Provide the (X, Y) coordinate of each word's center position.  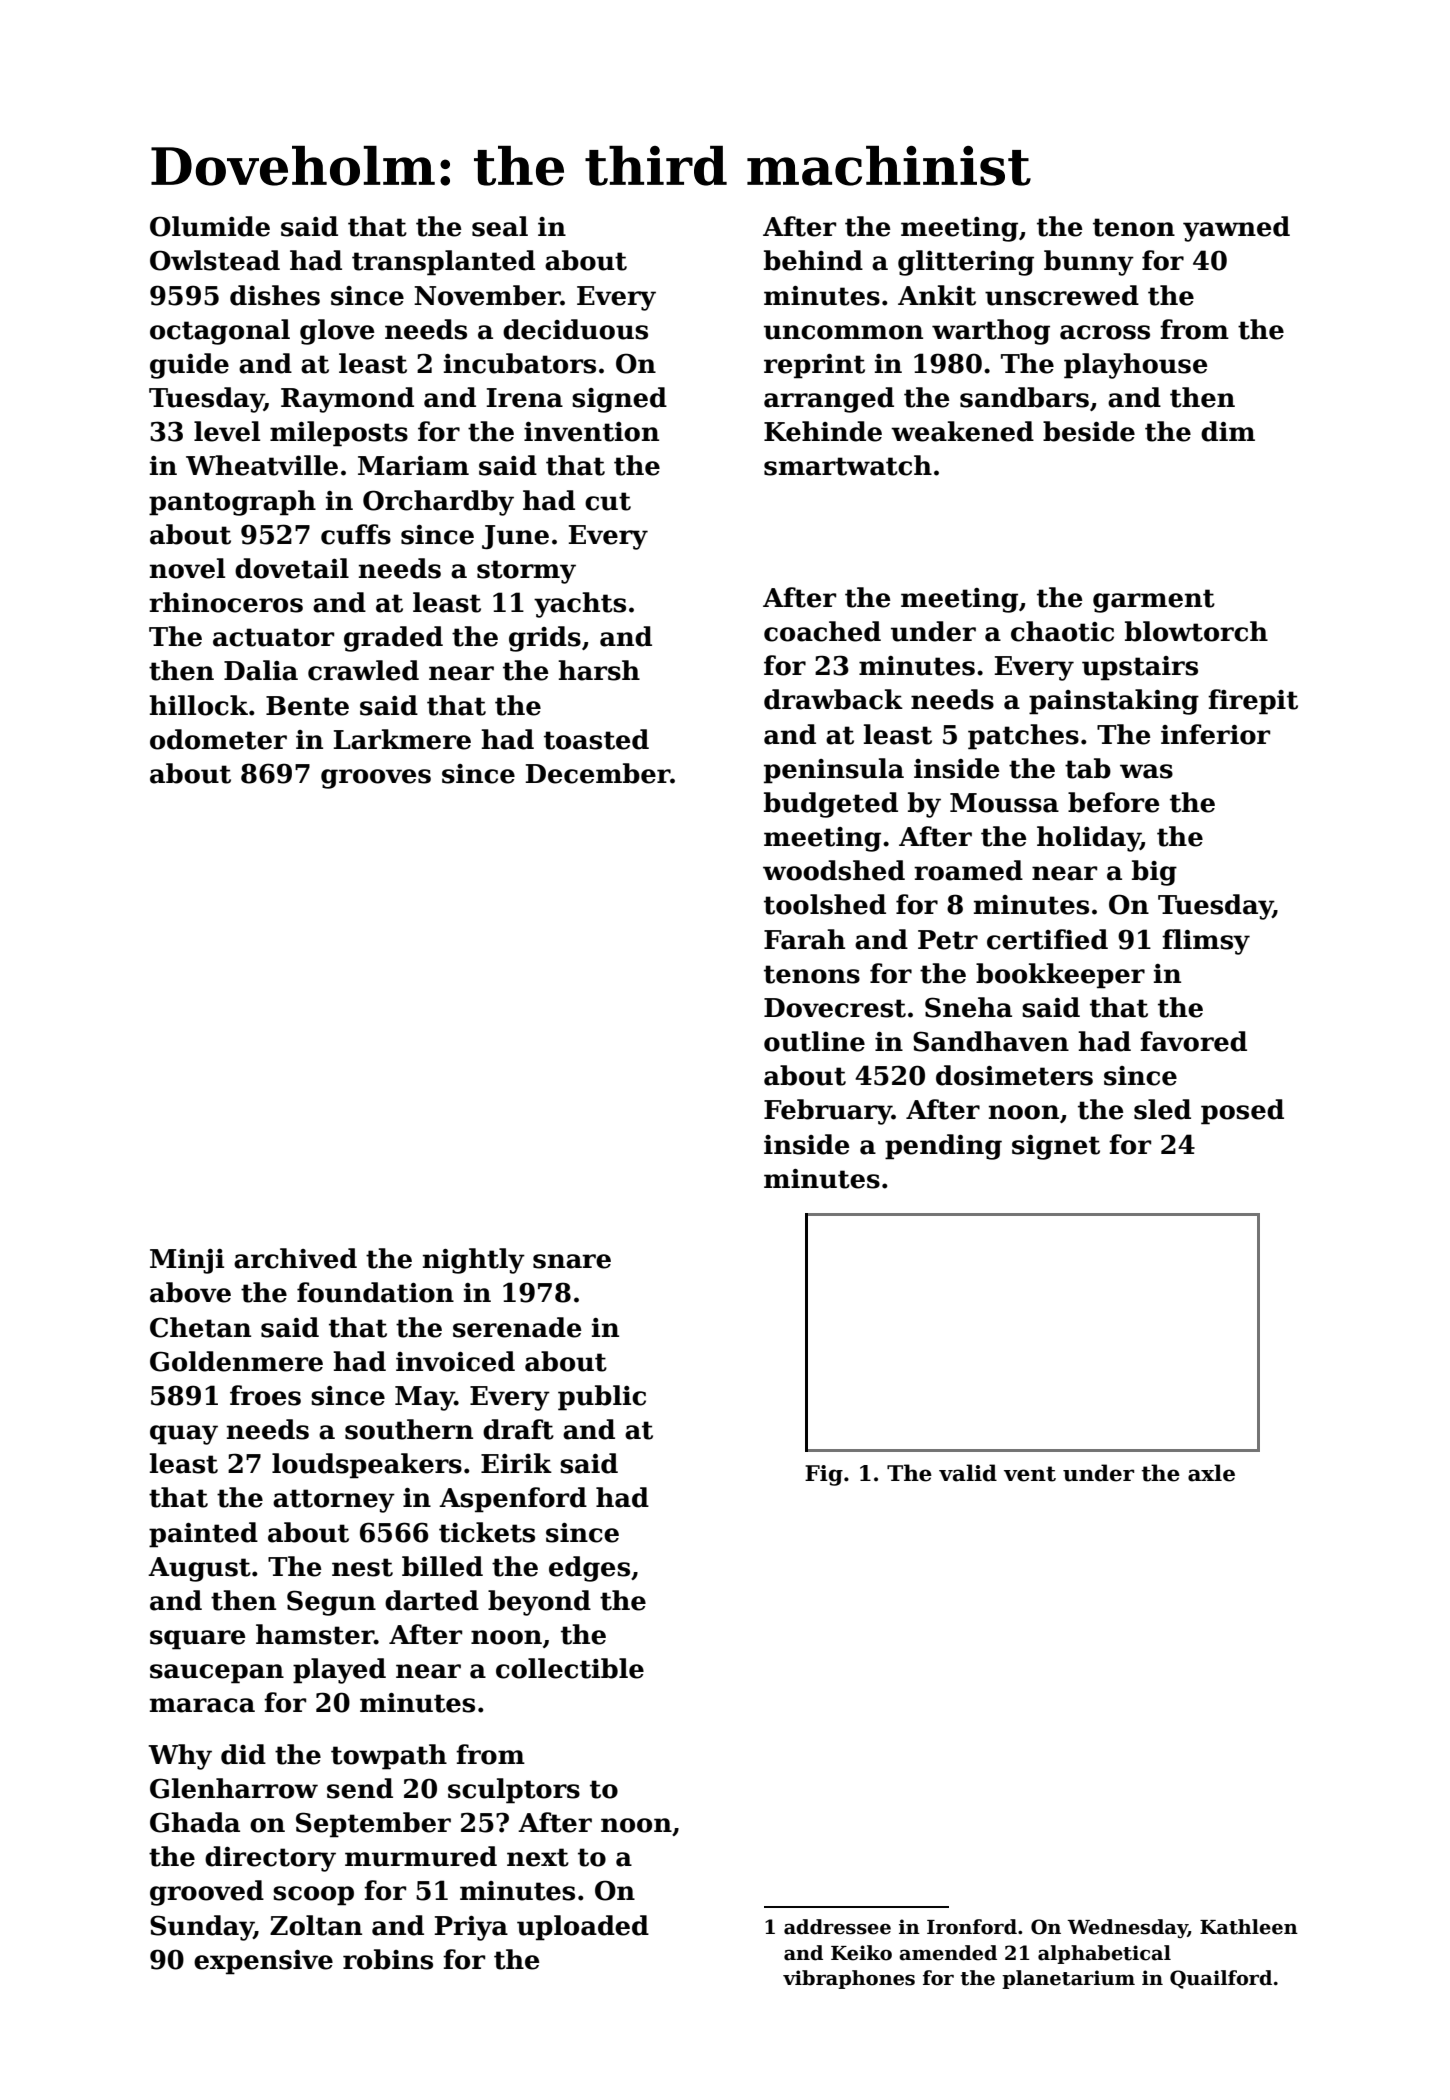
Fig (824, 1475)
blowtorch (1196, 631)
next (538, 1857)
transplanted (443, 263)
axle (1211, 1473)
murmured (421, 1856)
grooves (376, 779)
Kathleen (1249, 1927)
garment (1154, 601)
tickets (487, 1532)
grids (545, 639)
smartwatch (848, 465)
